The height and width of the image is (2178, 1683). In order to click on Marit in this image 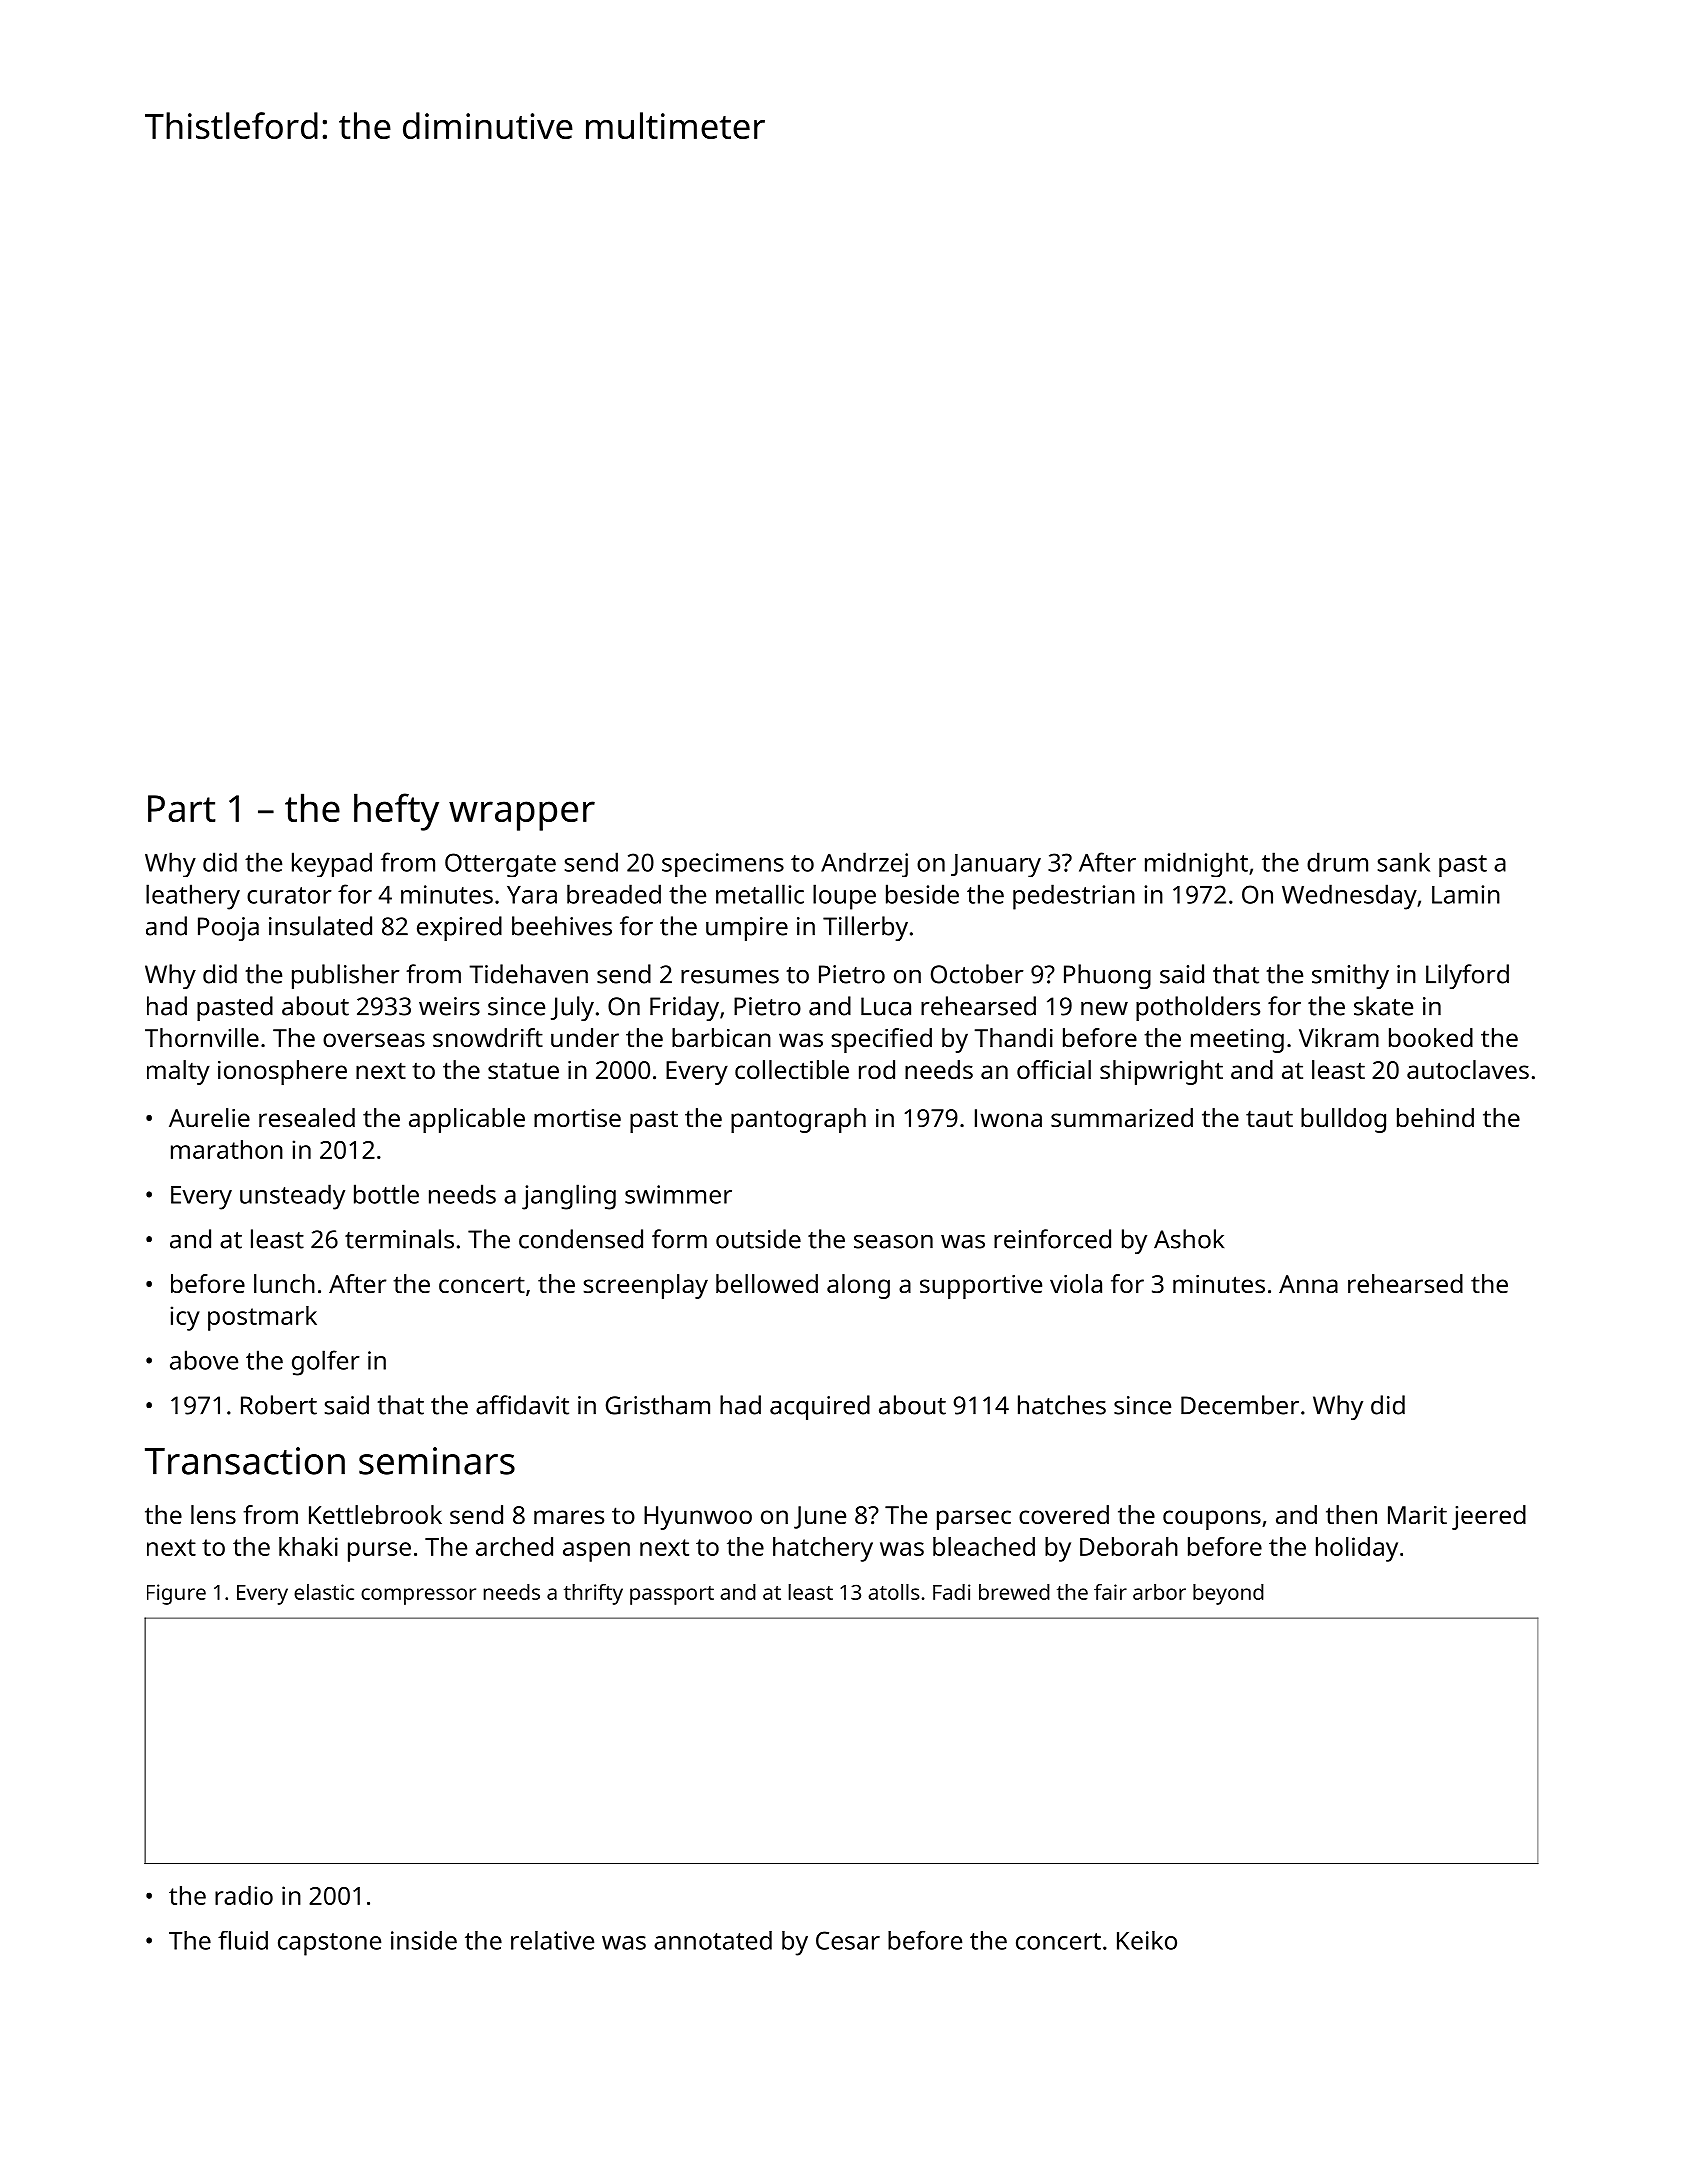, I will do `click(1417, 1515)`.
